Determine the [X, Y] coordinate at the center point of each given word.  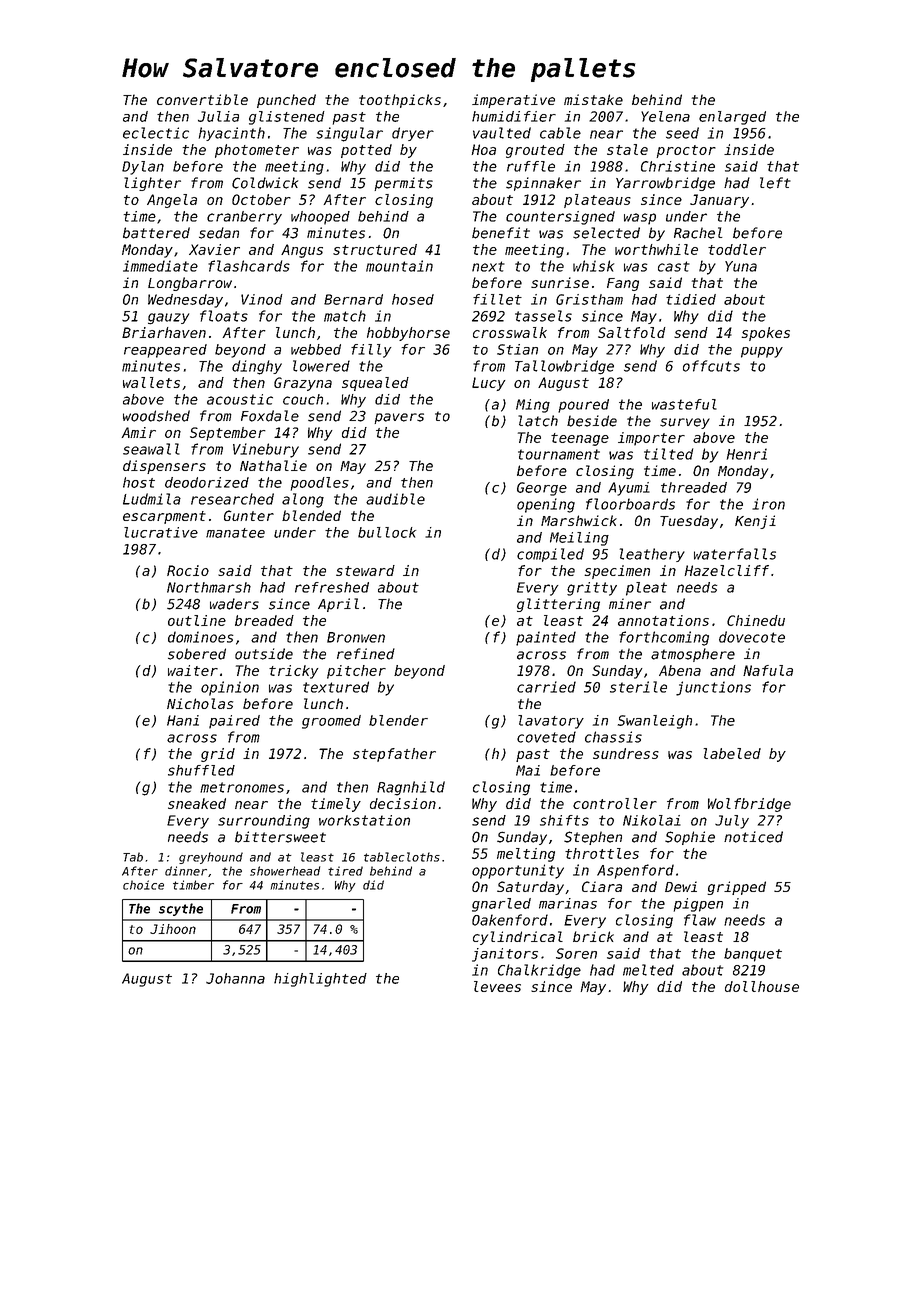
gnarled [501, 905]
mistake [593, 99]
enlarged [732, 118]
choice [143, 885]
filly [371, 351]
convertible [202, 99]
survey [685, 423]
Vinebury [266, 450]
